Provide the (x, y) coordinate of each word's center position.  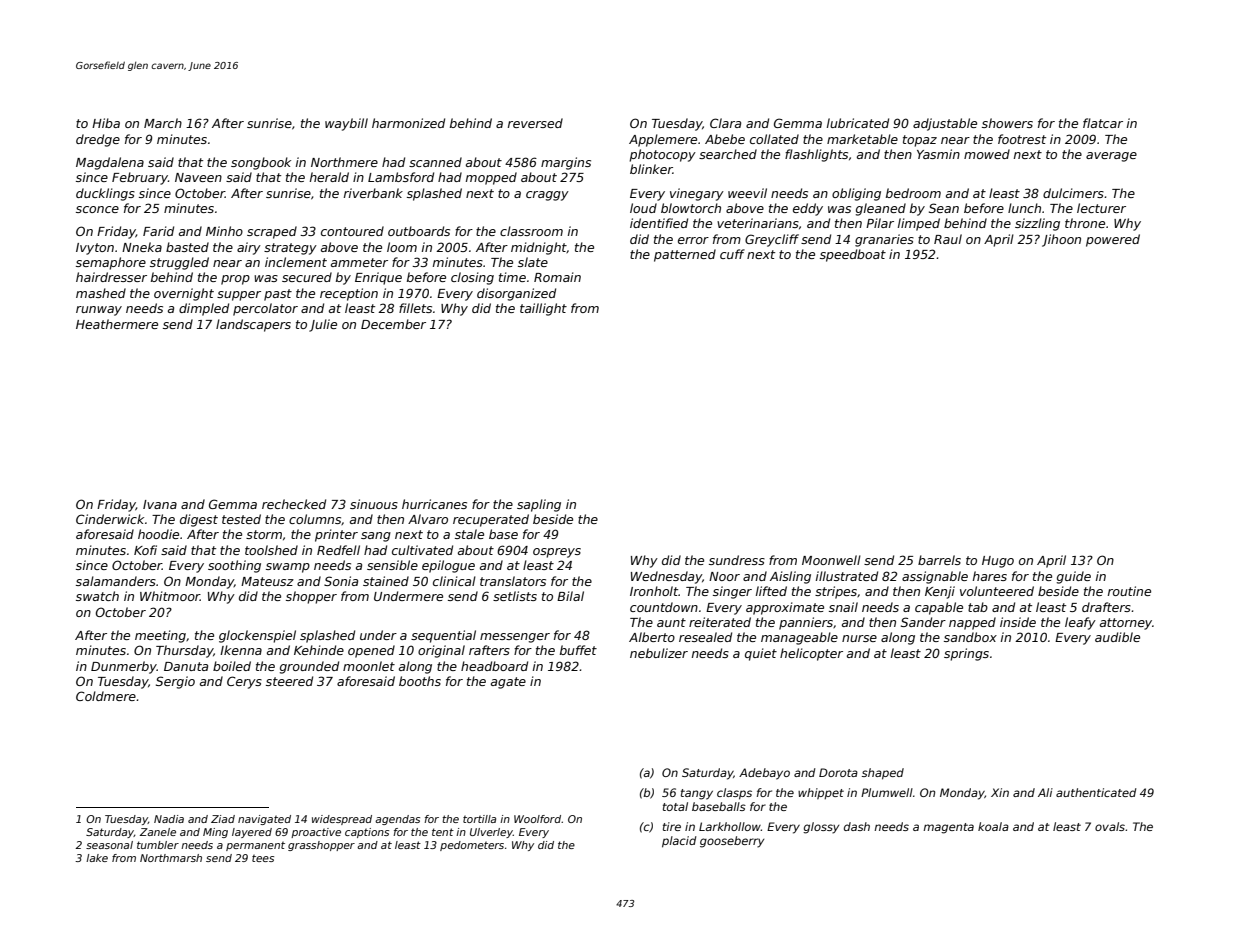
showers (1007, 123)
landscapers (253, 325)
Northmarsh (171, 858)
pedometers (472, 846)
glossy (821, 828)
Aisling (790, 577)
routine (1129, 591)
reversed (535, 123)
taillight (543, 309)
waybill (346, 124)
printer (336, 535)
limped (919, 224)
